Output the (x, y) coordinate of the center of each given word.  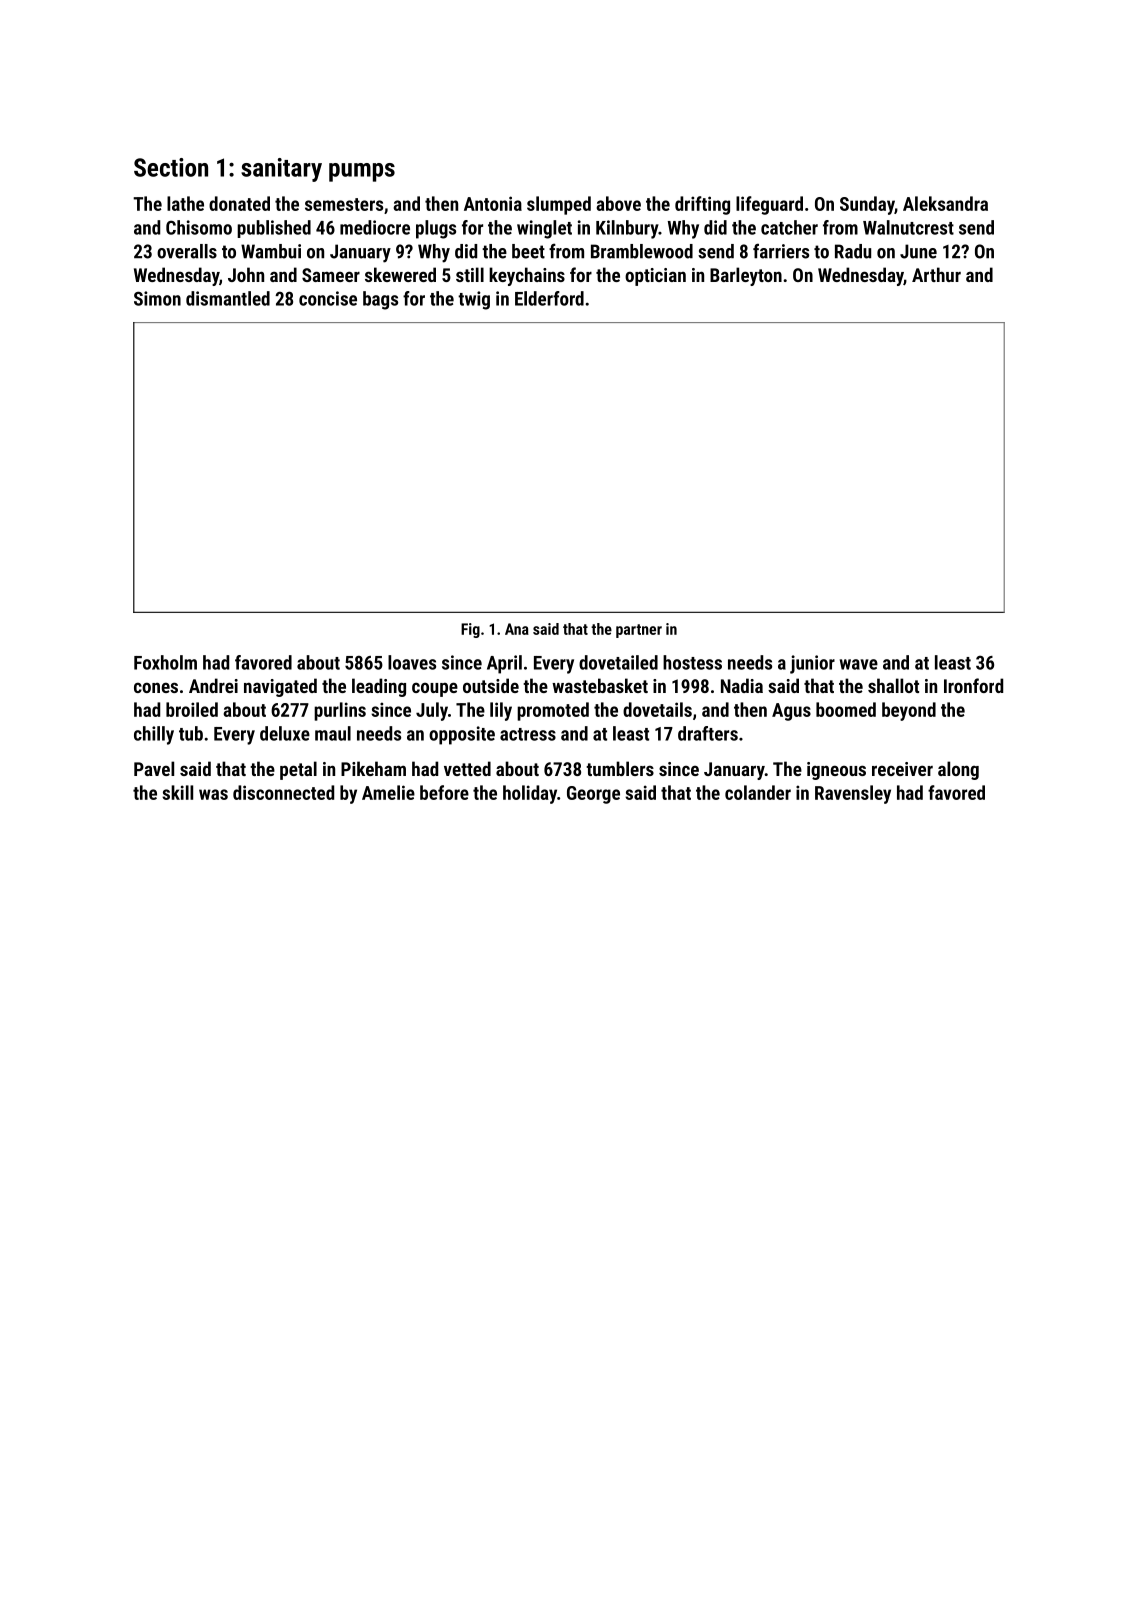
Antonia (493, 203)
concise (328, 298)
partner (639, 631)
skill (177, 792)
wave (859, 664)
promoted (553, 711)
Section (171, 167)
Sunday (867, 205)
